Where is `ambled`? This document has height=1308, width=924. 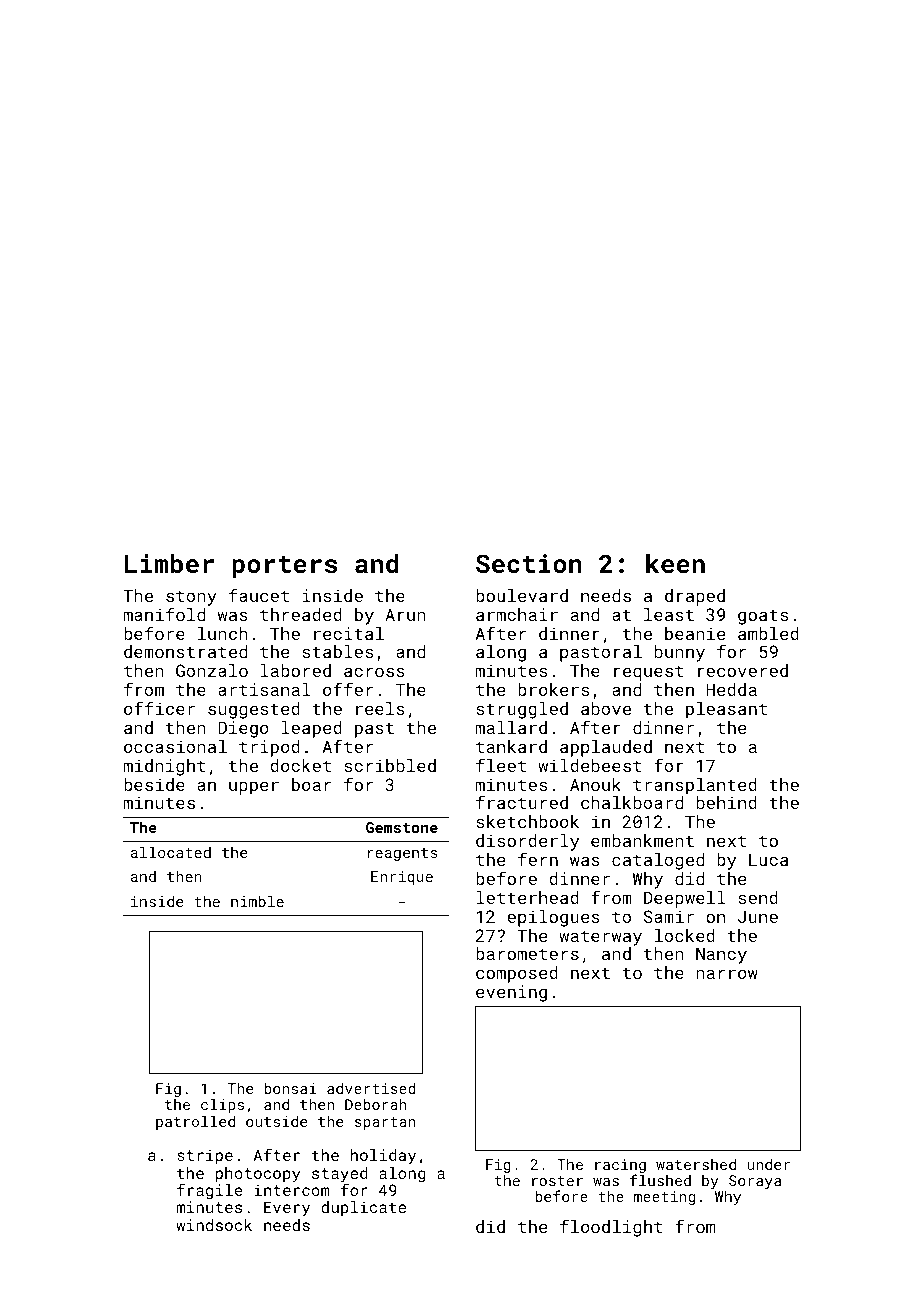
ambled is located at coordinates (768, 633).
